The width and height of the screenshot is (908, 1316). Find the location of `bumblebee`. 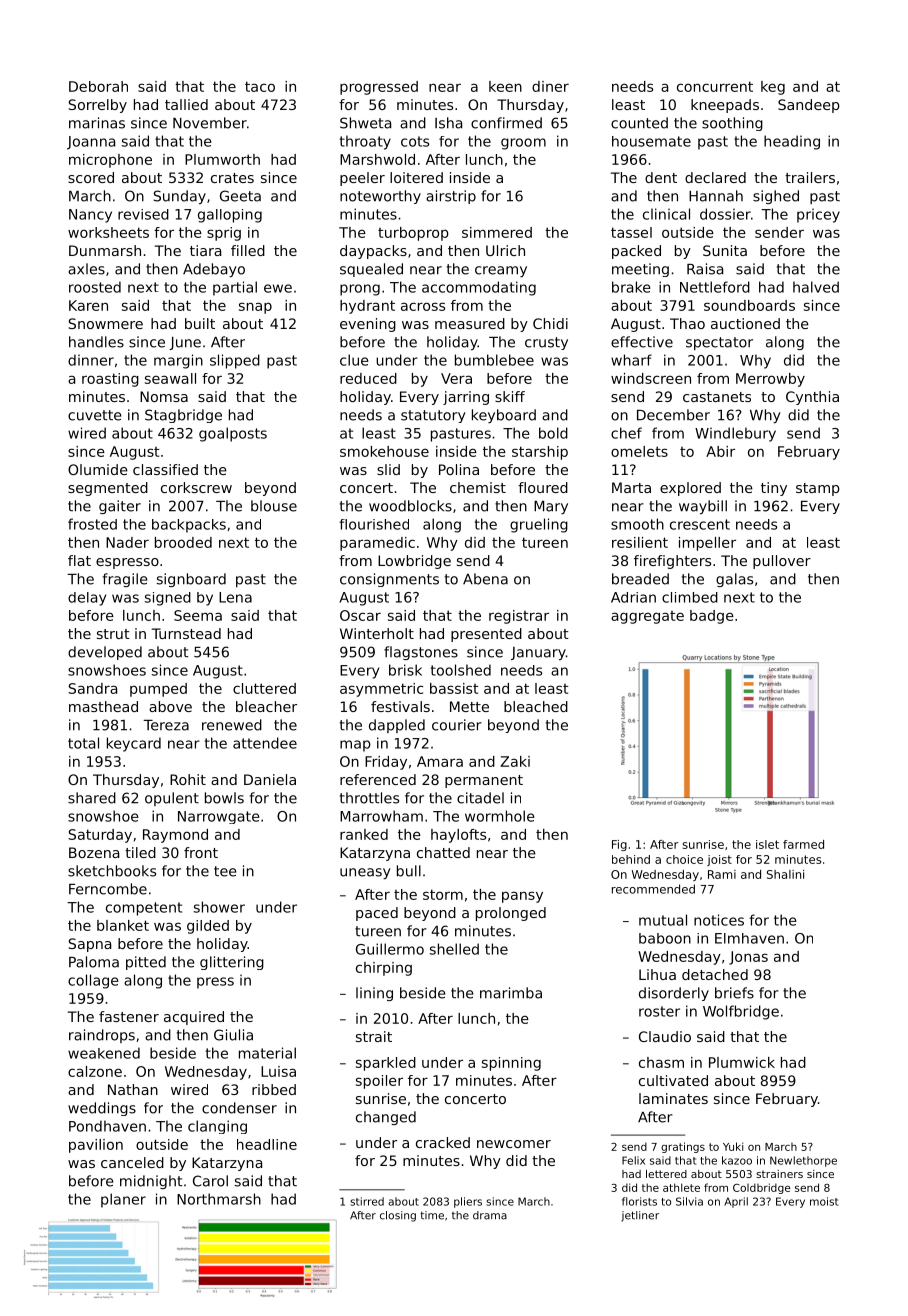

bumblebee is located at coordinates (494, 360).
